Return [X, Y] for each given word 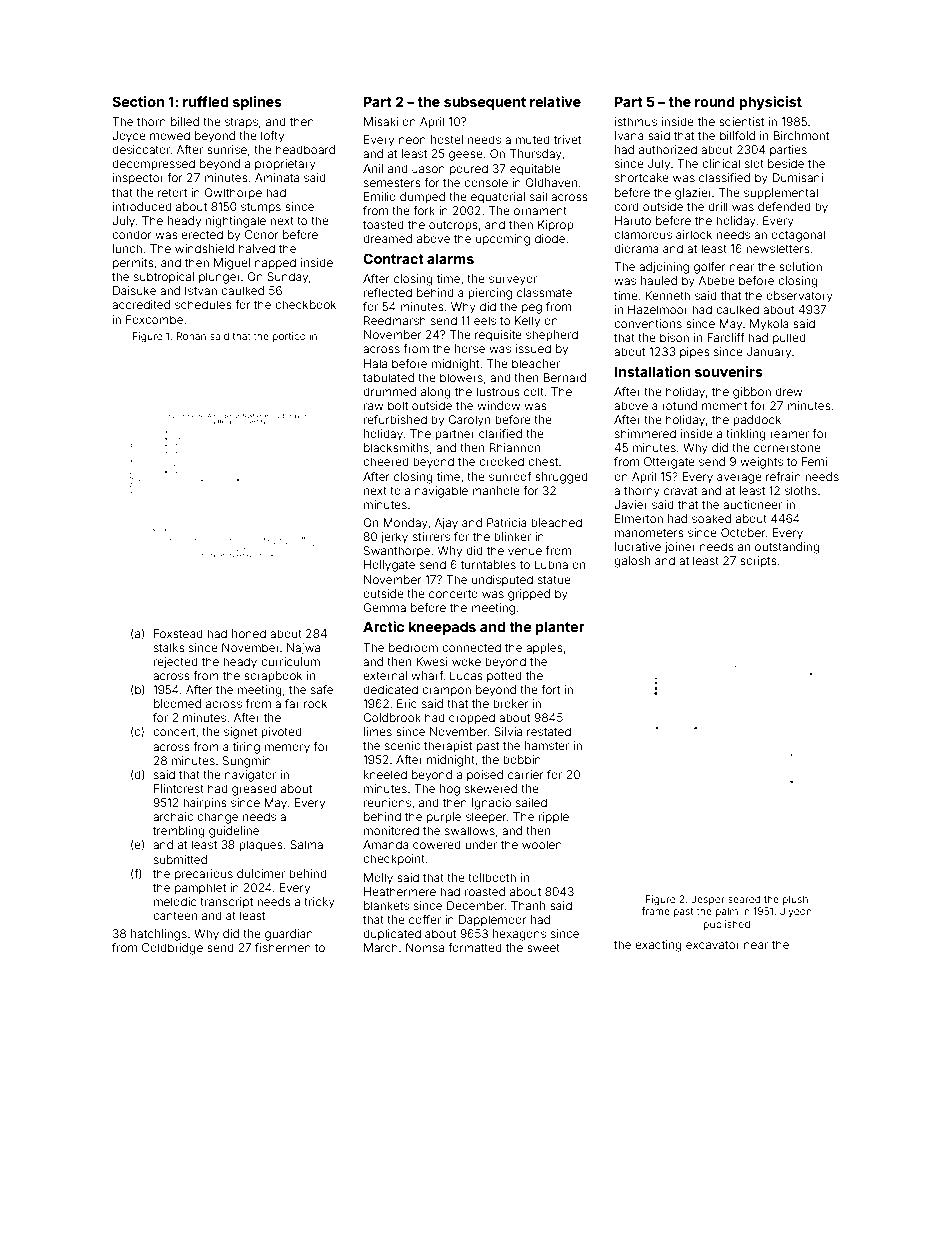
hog [450, 790]
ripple [554, 818]
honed [249, 633]
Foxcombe [154, 319]
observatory [799, 297]
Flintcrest [179, 788]
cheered [386, 461]
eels [485, 320]
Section [138, 101]
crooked [501, 461]
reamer [789, 434]
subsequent [485, 103]
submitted [180, 859]
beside [786, 163]
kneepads [442, 628]
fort [550, 689]
